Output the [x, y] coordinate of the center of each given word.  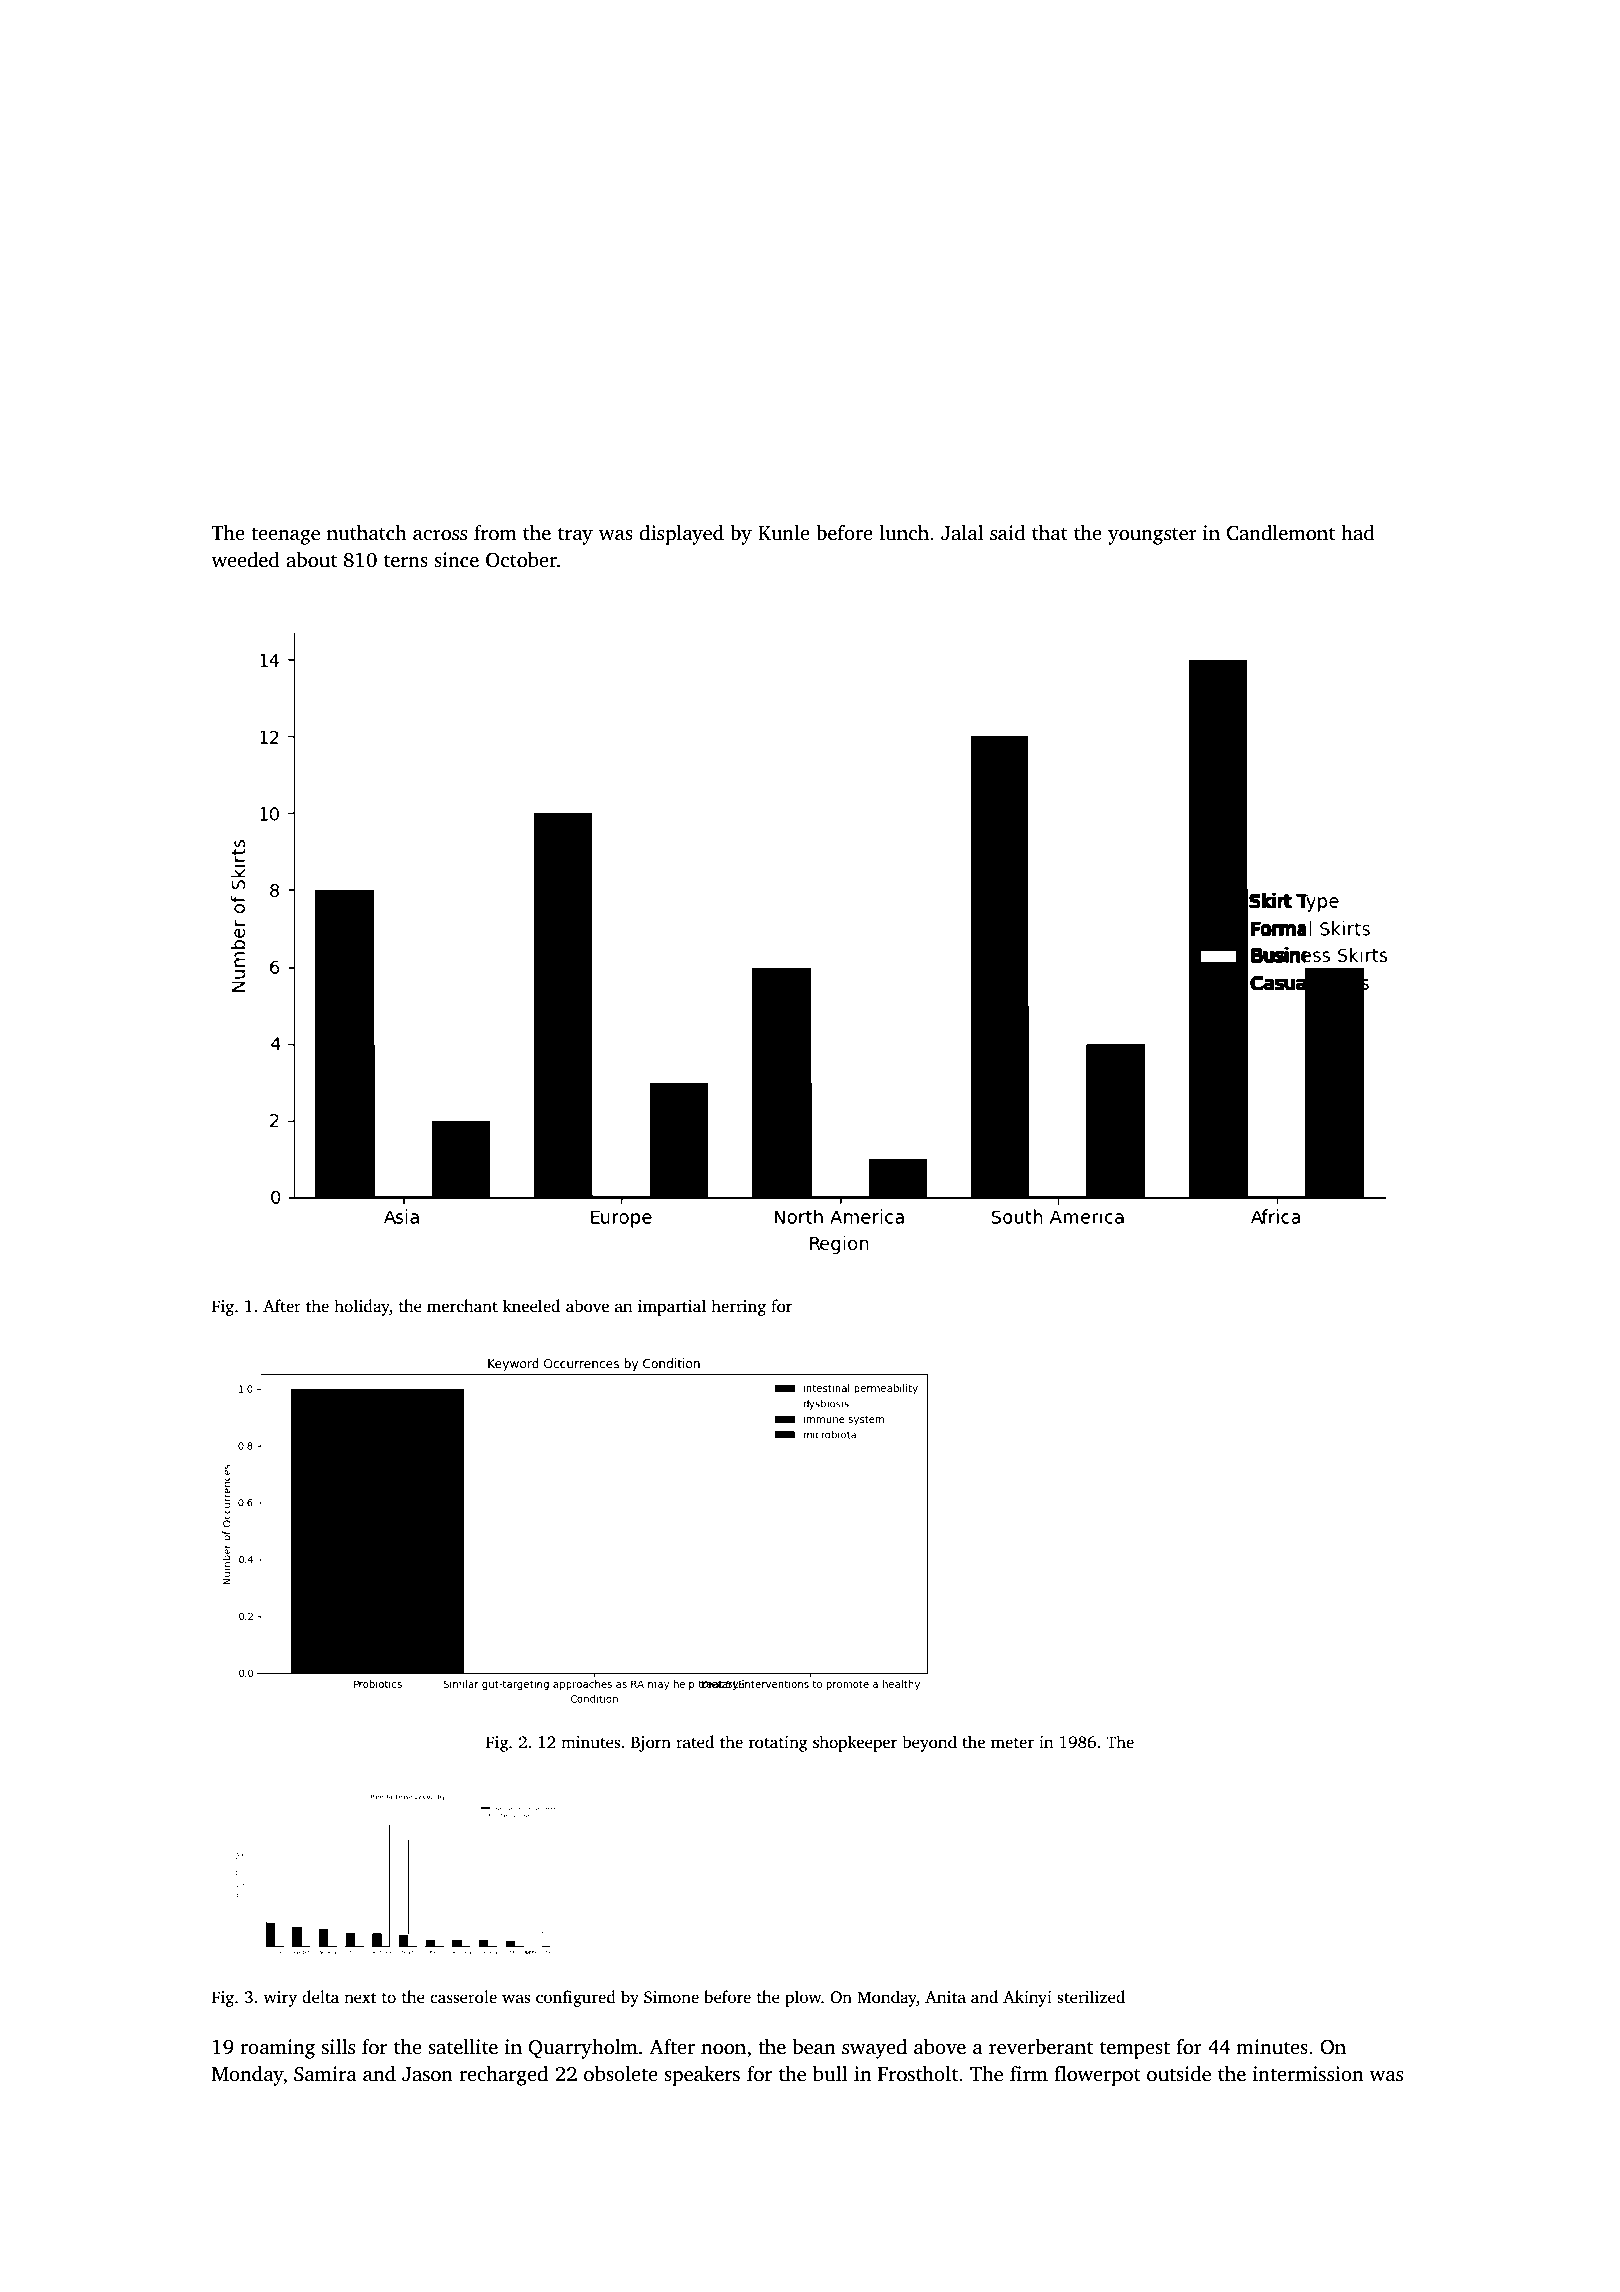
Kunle [784, 533]
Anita [945, 1997]
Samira [325, 2074]
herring [738, 1307]
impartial [672, 1307]
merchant [462, 1305]
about [311, 560]
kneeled [531, 1306]
